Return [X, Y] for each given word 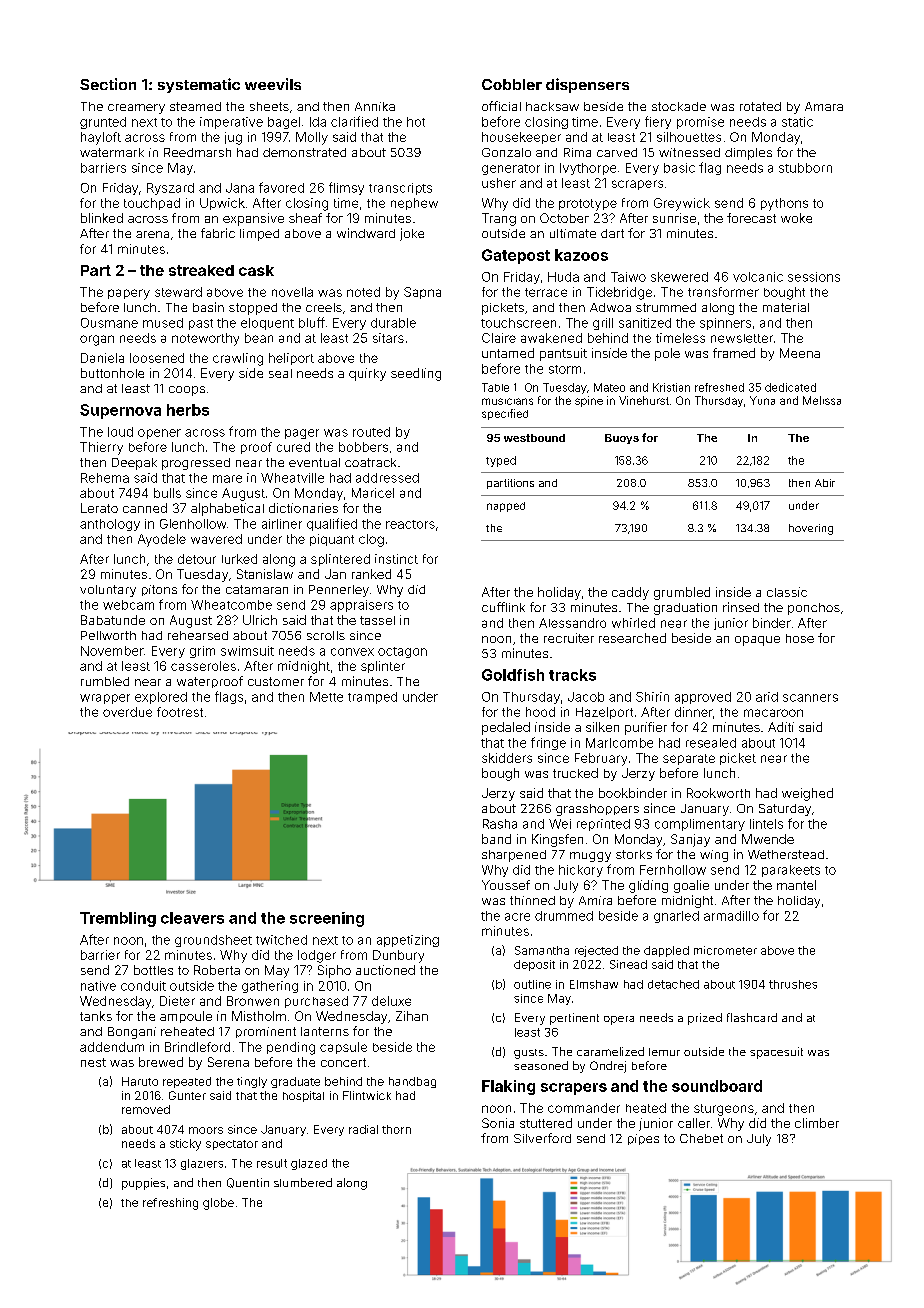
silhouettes [689, 137]
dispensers [587, 85]
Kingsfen [557, 840]
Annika [375, 106]
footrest [180, 712]
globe [218, 1204]
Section [108, 84]
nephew [414, 204]
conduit [143, 986]
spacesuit [776, 1053]
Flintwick [367, 1095]
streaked [201, 270]
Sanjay [690, 840]
